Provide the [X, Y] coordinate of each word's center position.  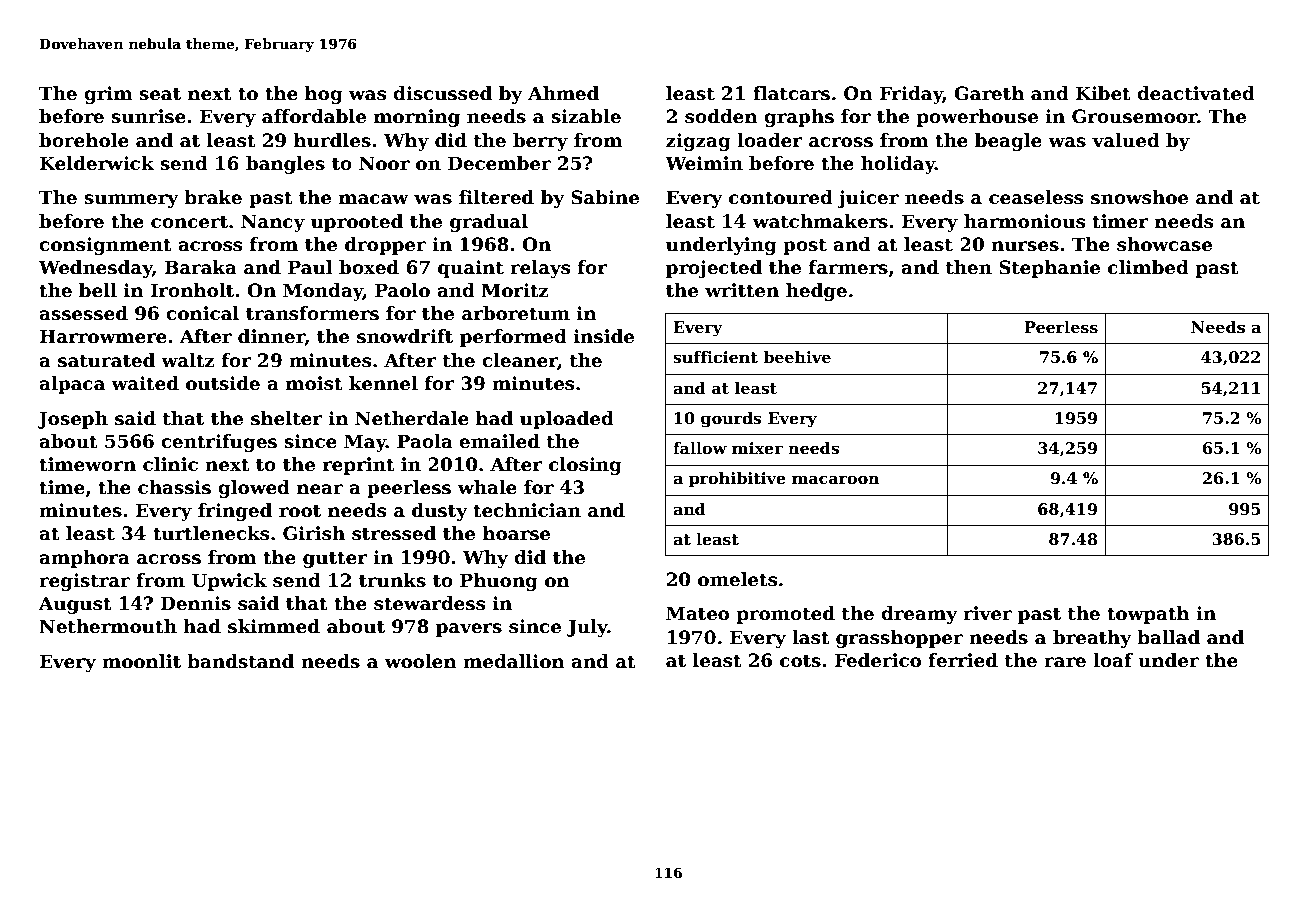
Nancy [273, 223]
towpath [1148, 615]
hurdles [332, 140]
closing [585, 466]
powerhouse [977, 118]
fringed [235, 512]
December [499, 163]
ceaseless [1036, 197]
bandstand [240, 661]
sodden [721, 116]
